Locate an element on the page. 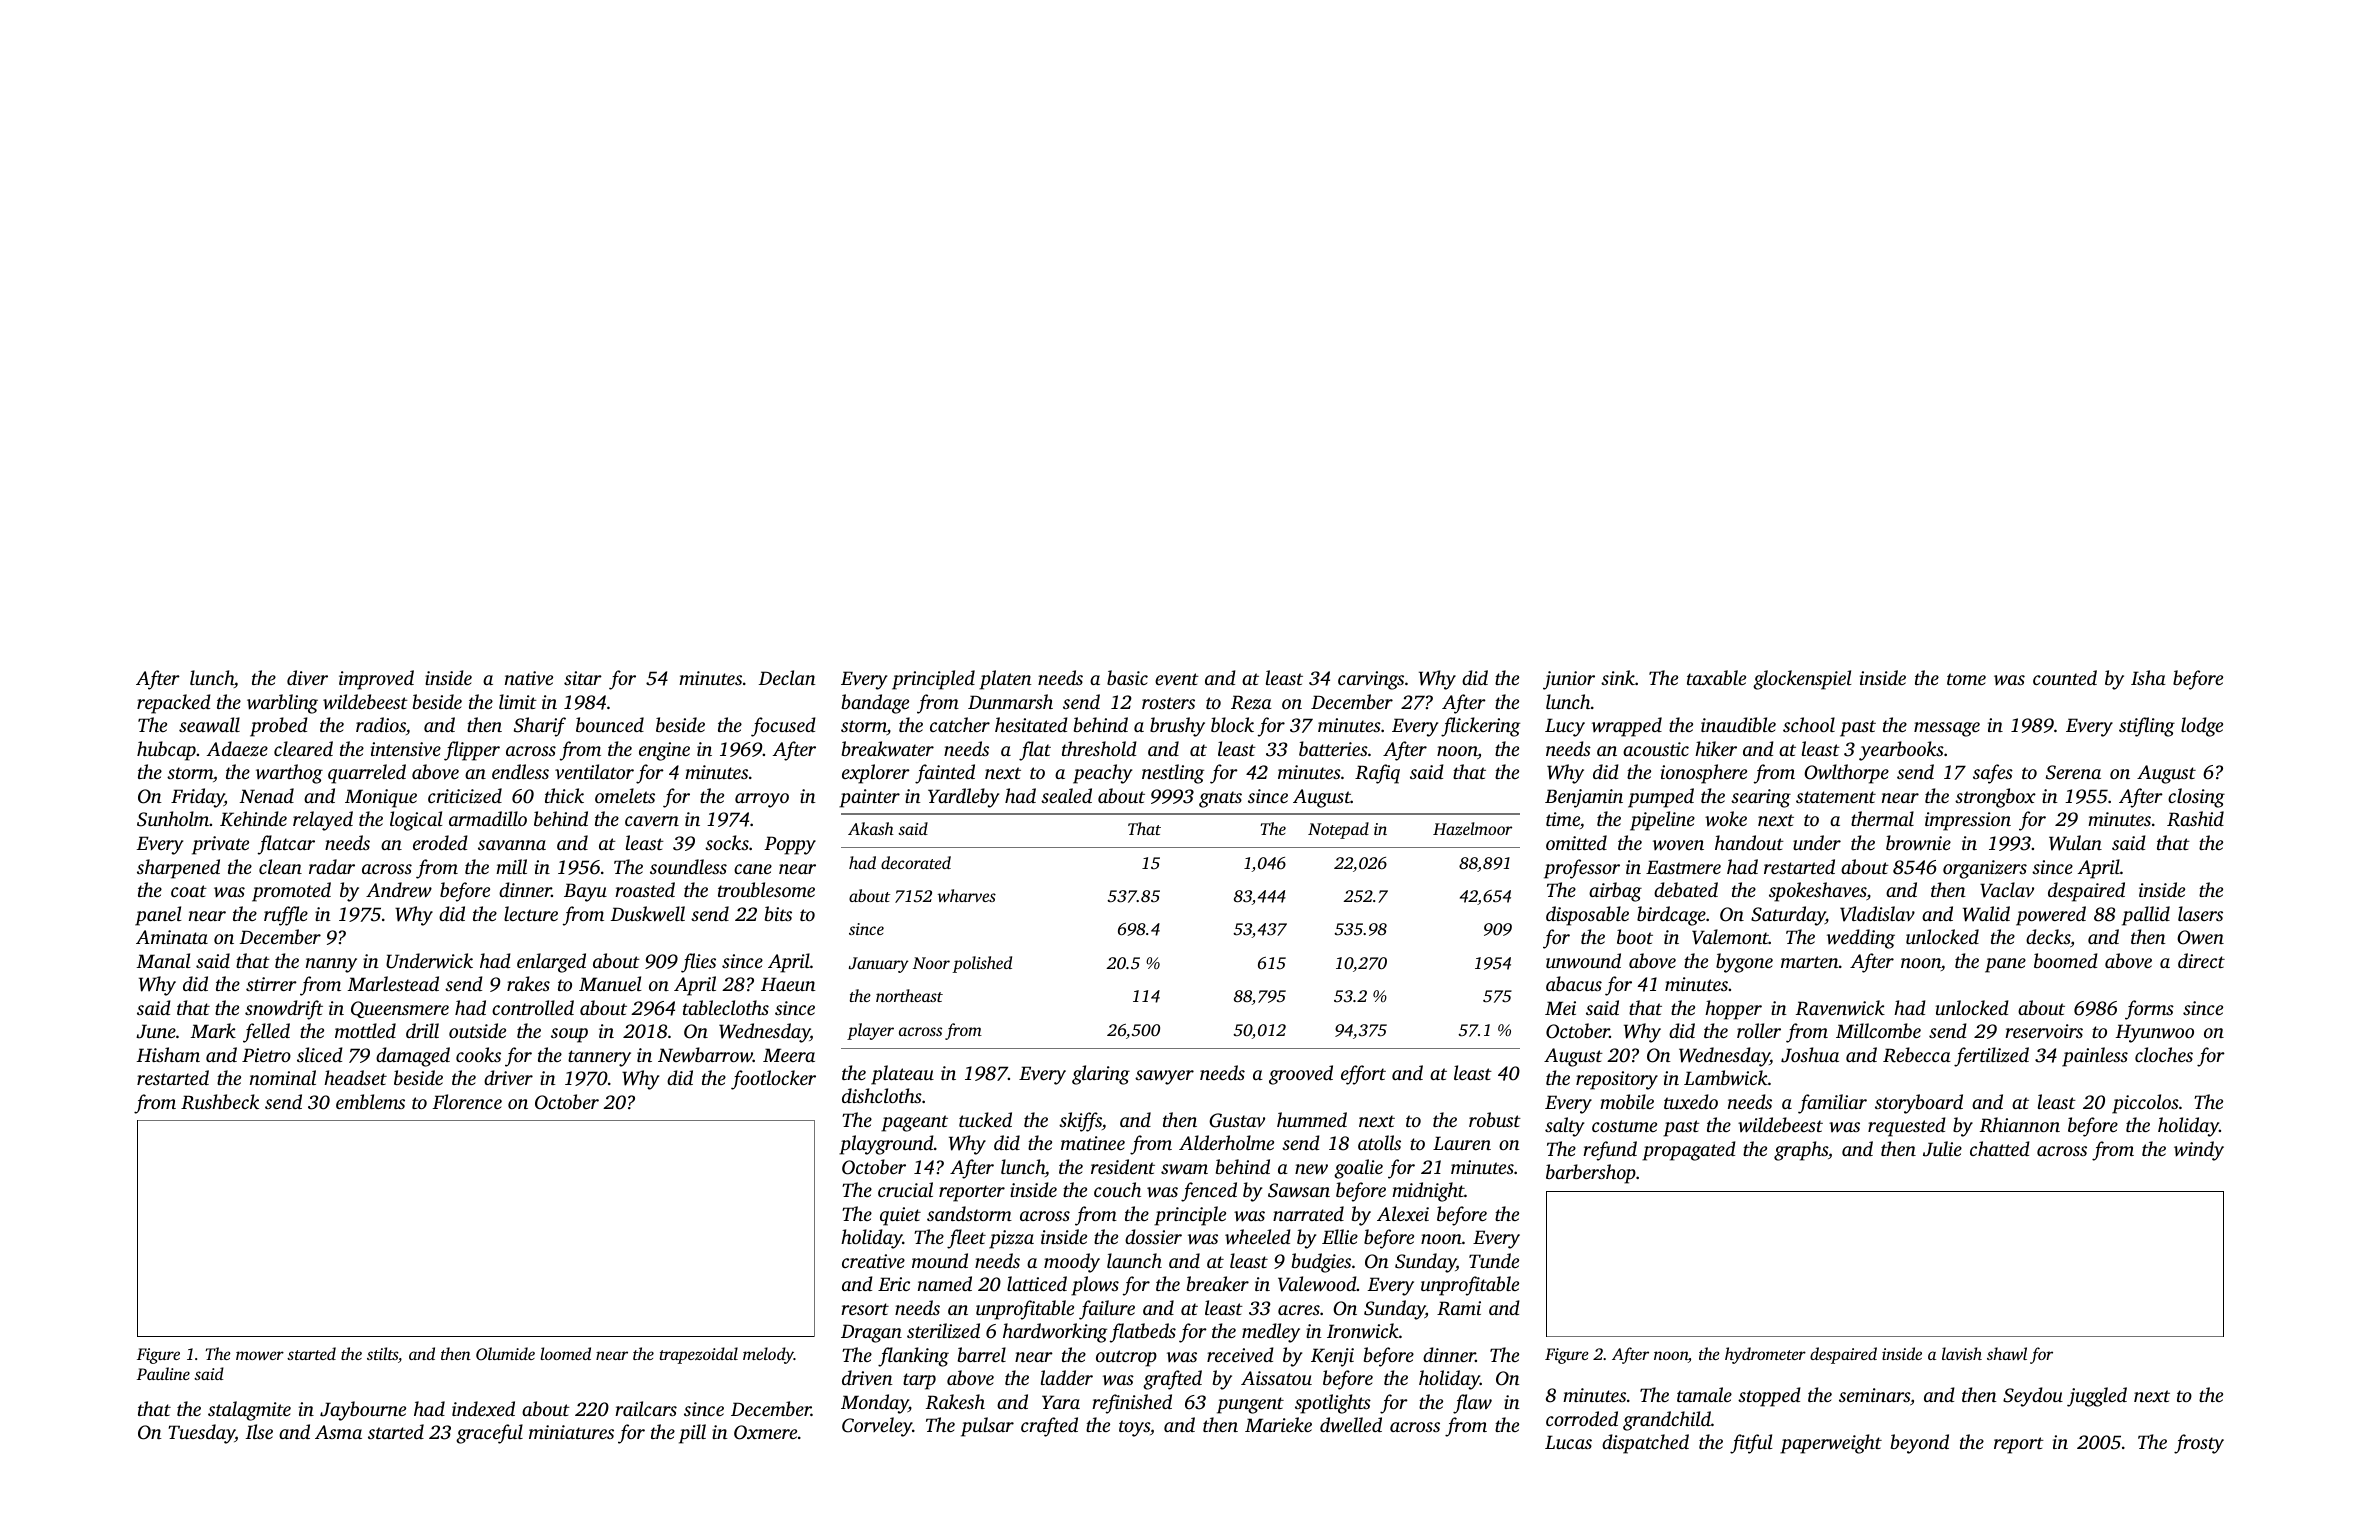  Lucas is located at coordinates (1568, 1442).
